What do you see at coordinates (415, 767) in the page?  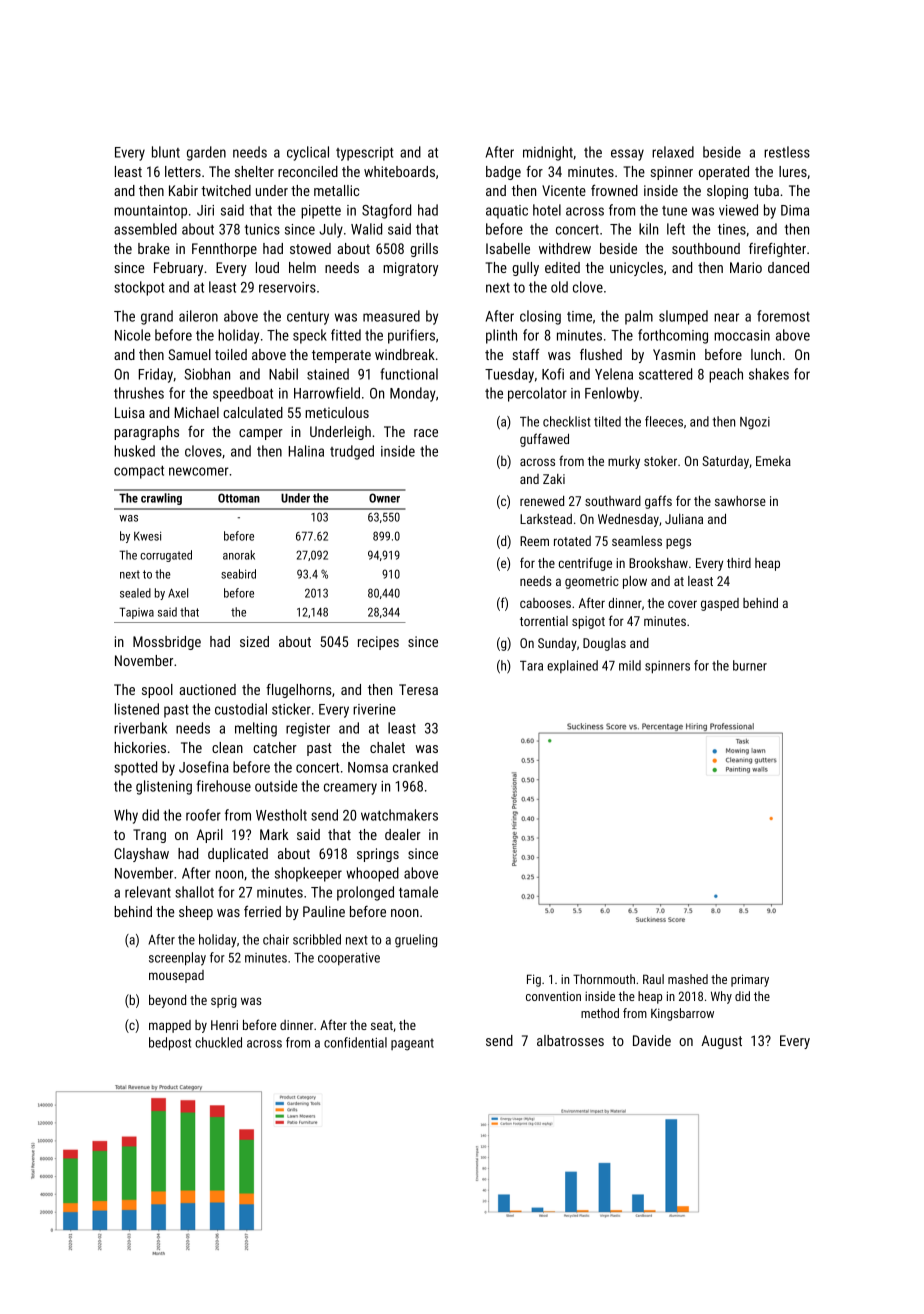 I see `cranked` at bounding box center [415, 767].
